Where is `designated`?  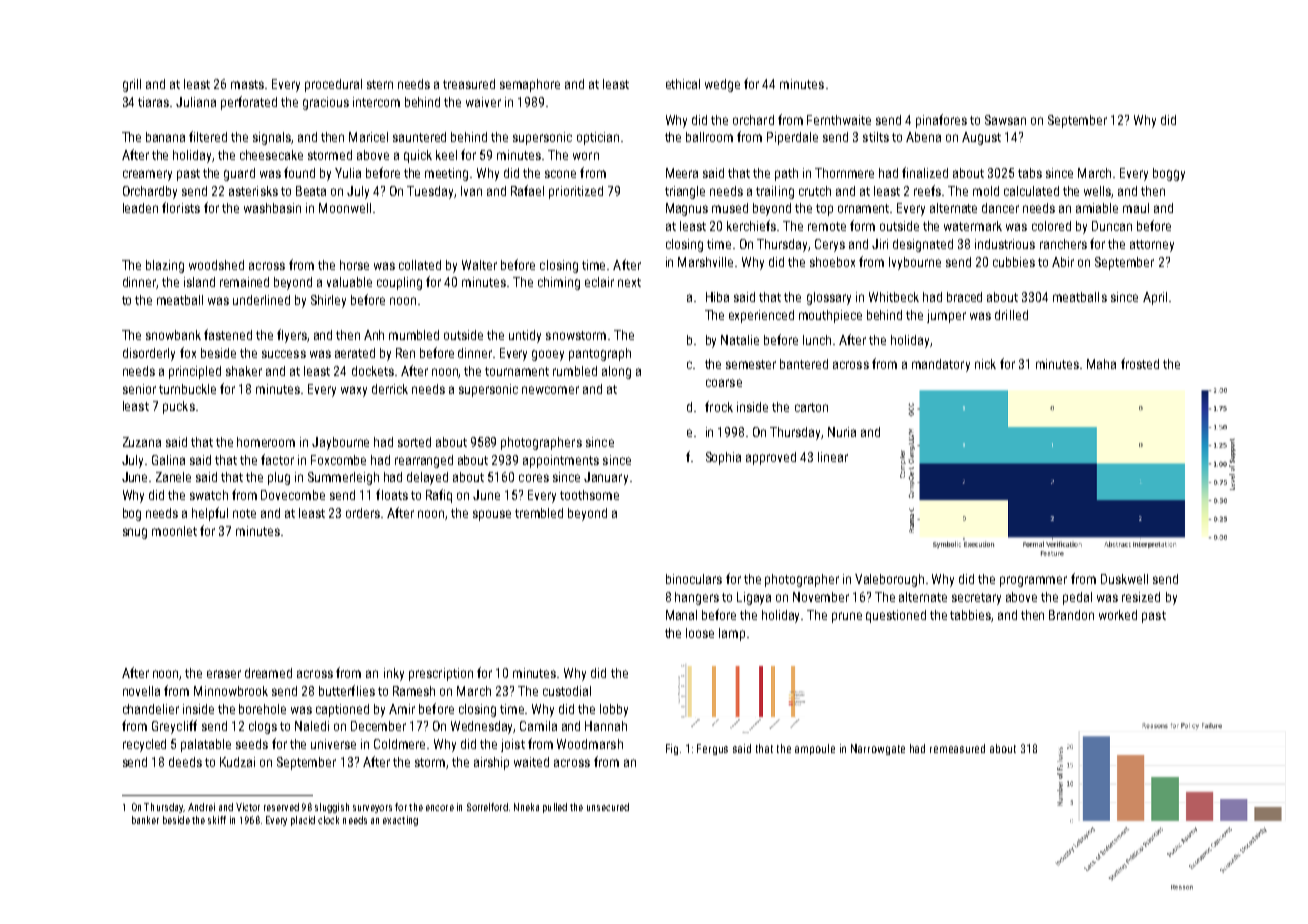 designated is located at coordinates (923, 245).
